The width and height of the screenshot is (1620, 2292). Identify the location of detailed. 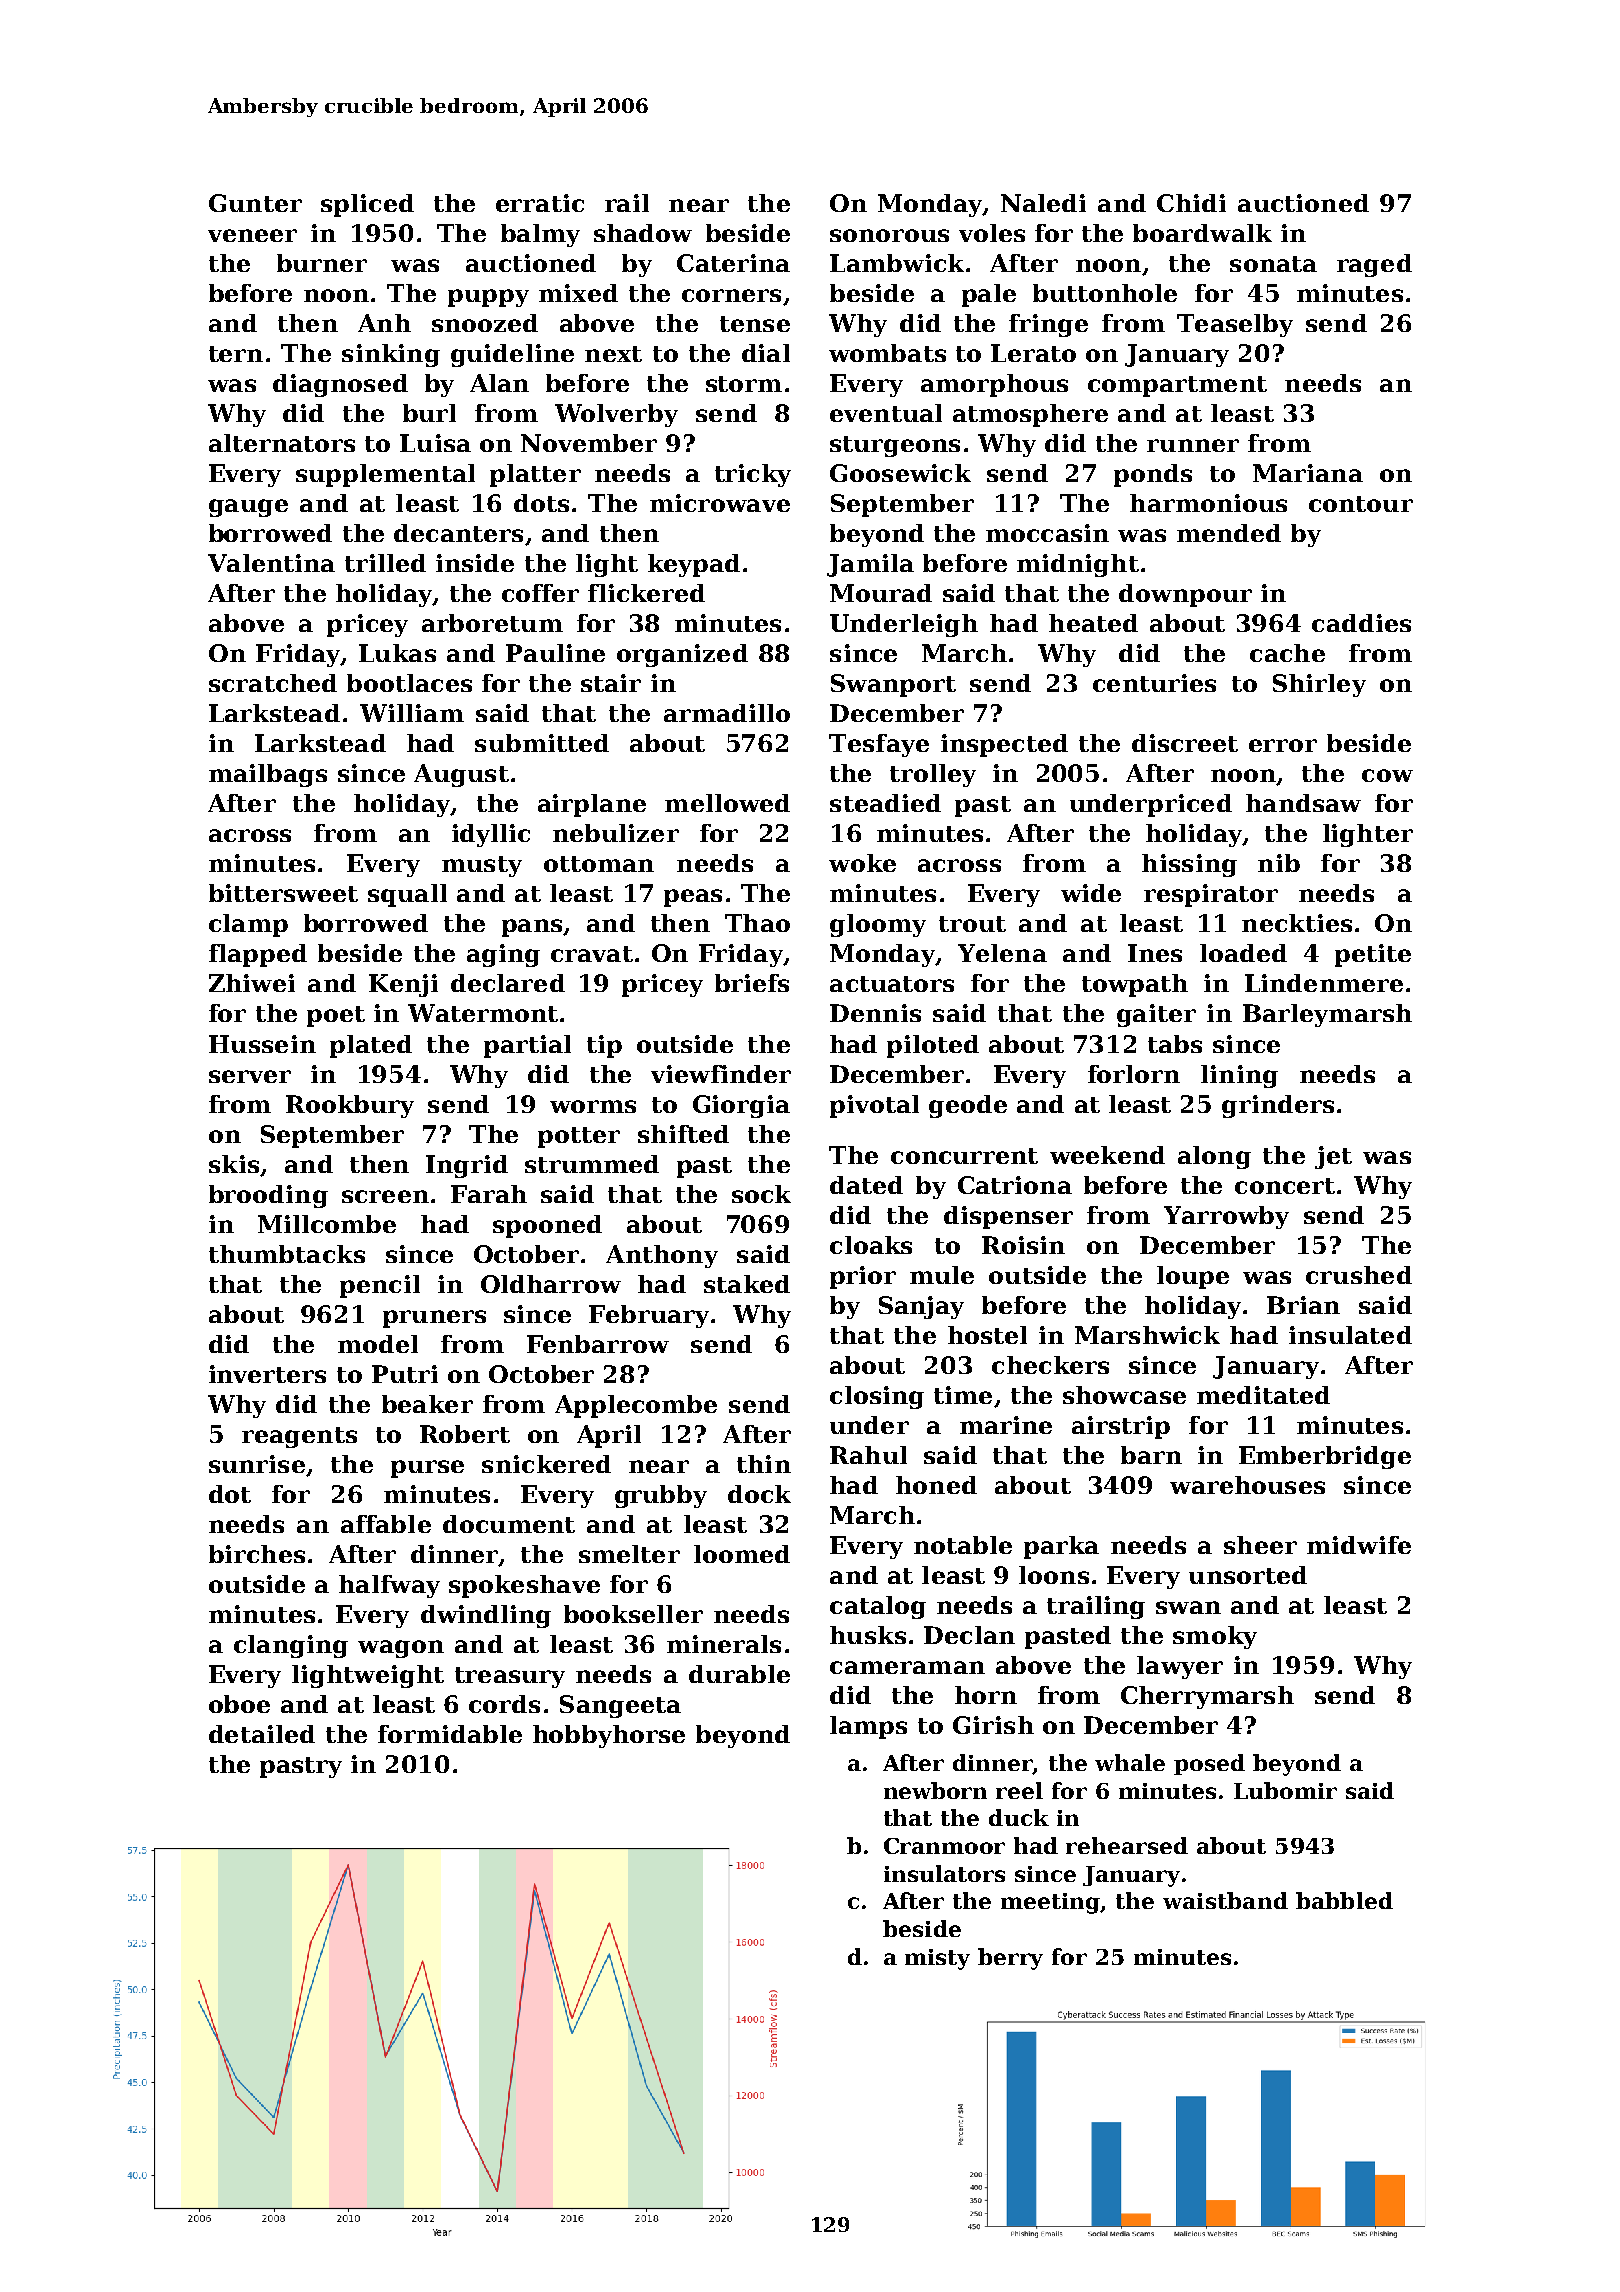
(262, 1734).
